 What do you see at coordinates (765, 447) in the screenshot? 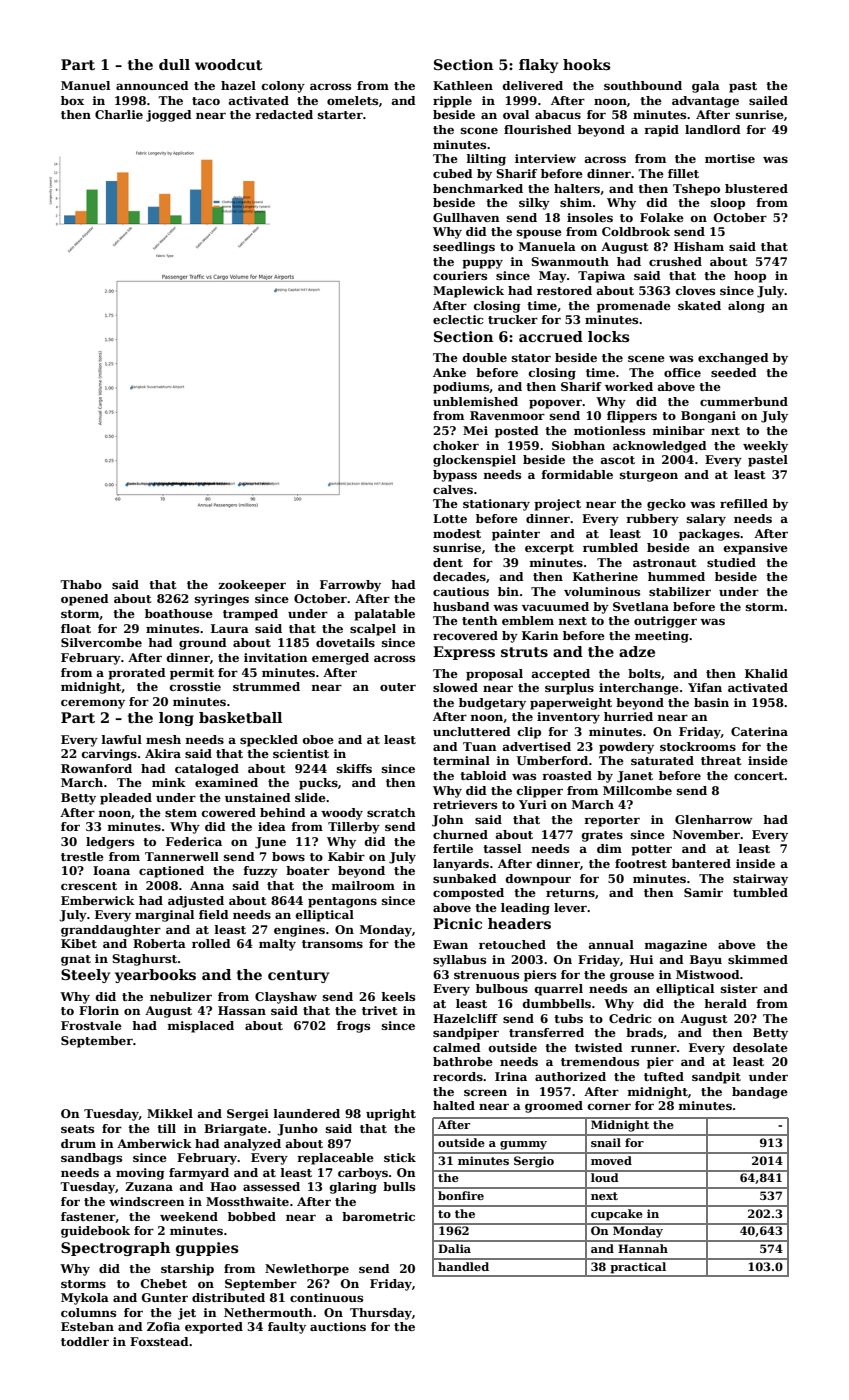
I see `weekly` at bounding box center [765, 447].
